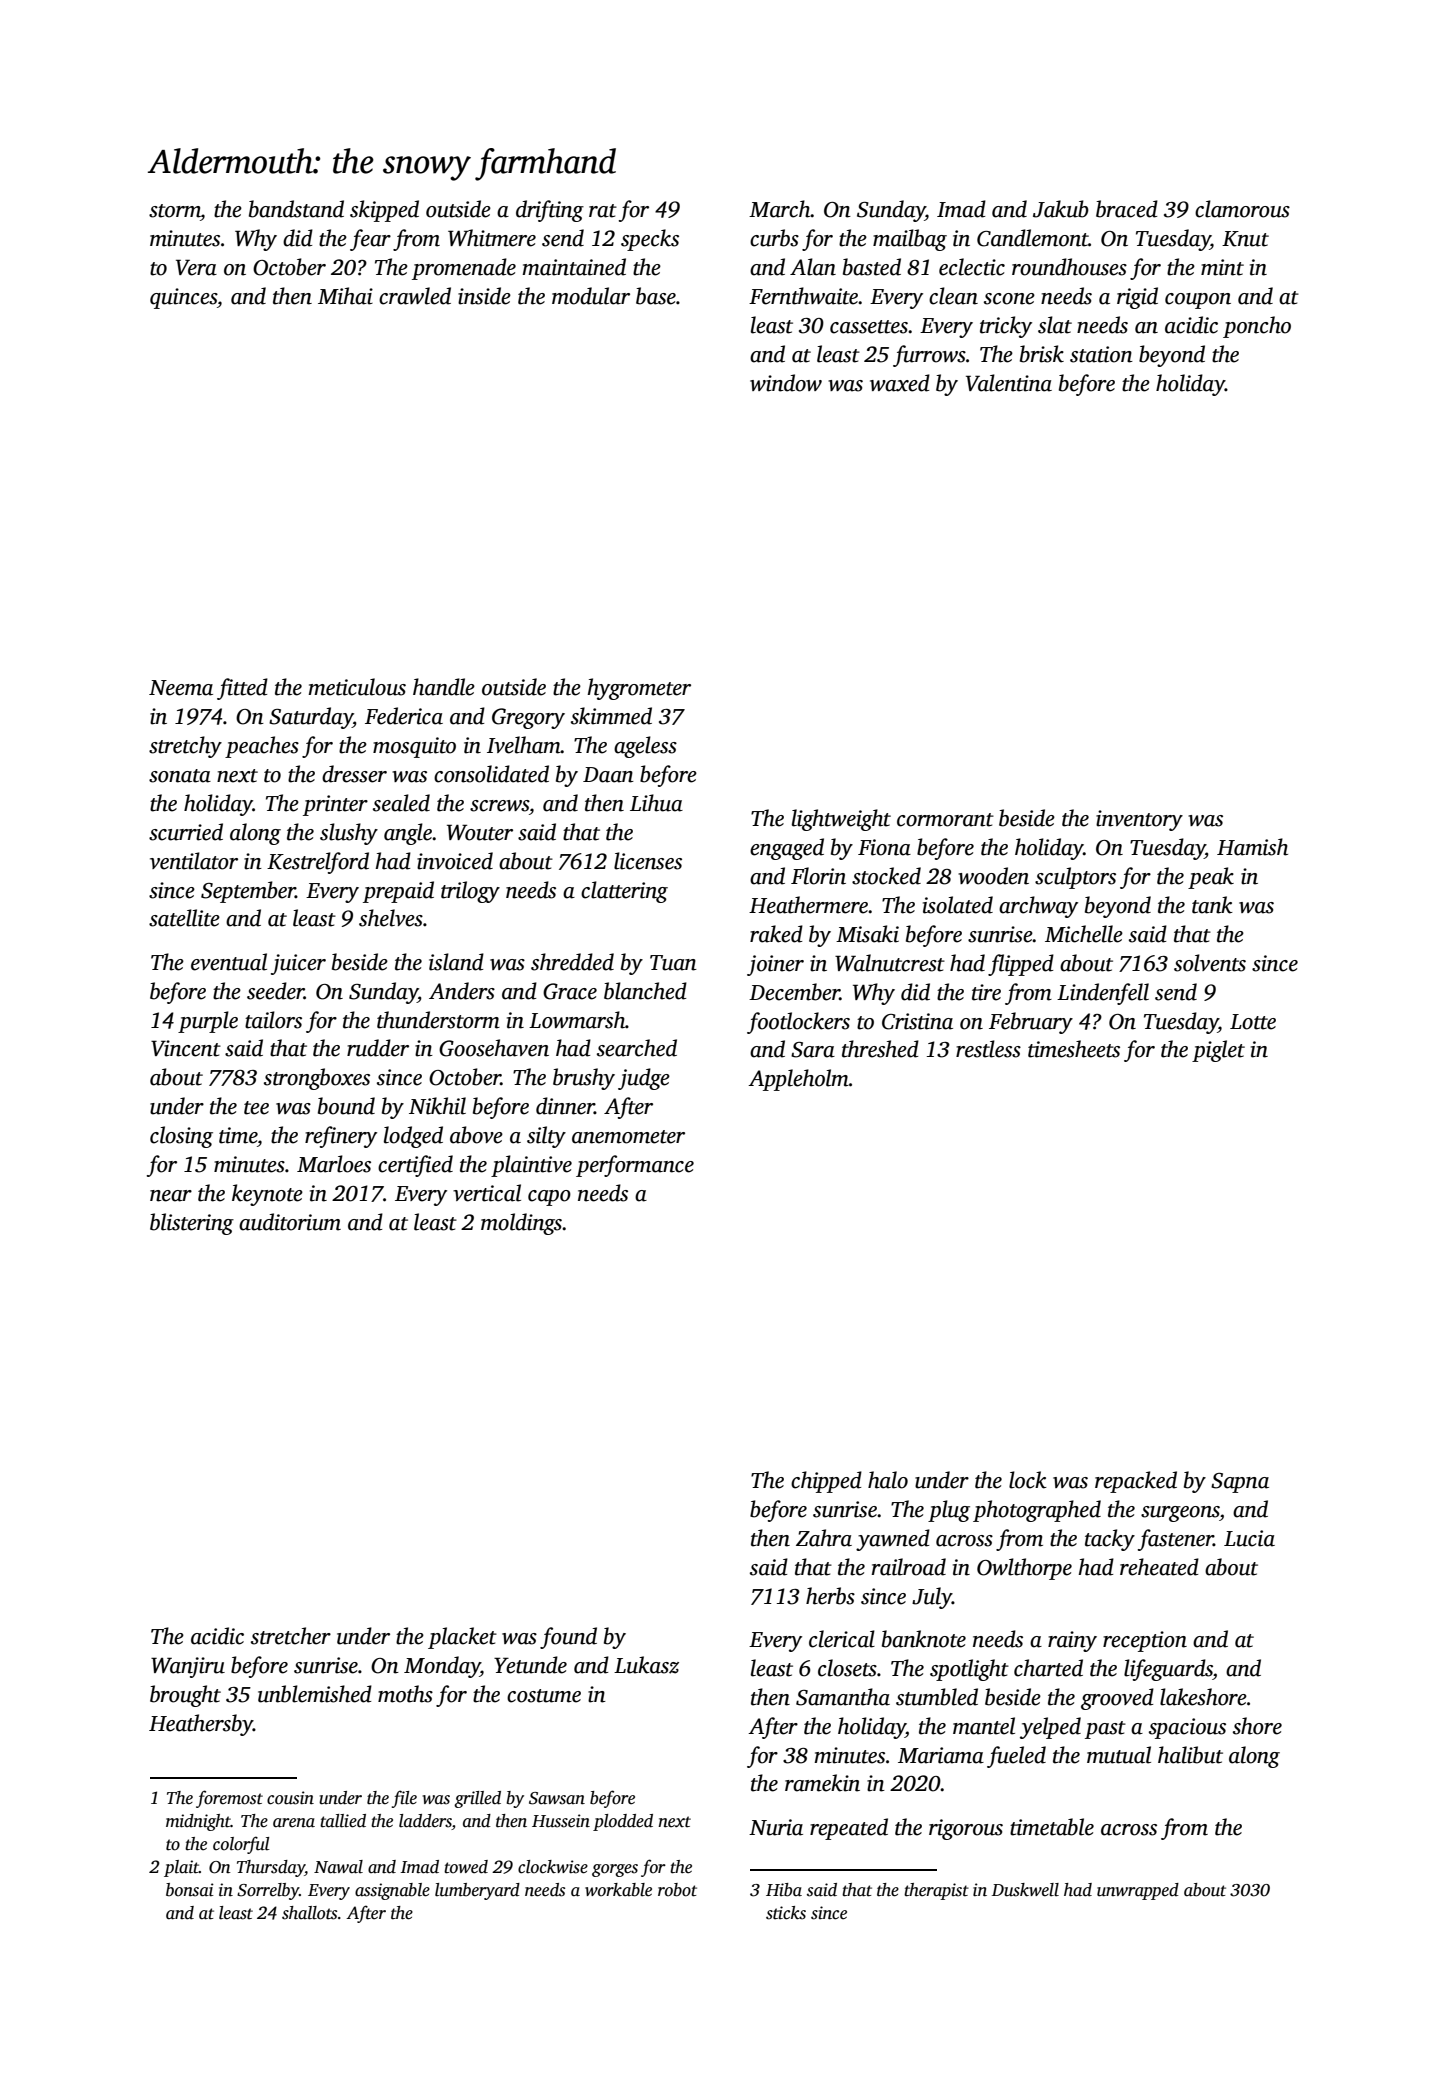 The height and width of the screenshot is (2100, 1450). Describe the element at coordinates (650, 240) in the screenshot. I see `specks` at that location.
